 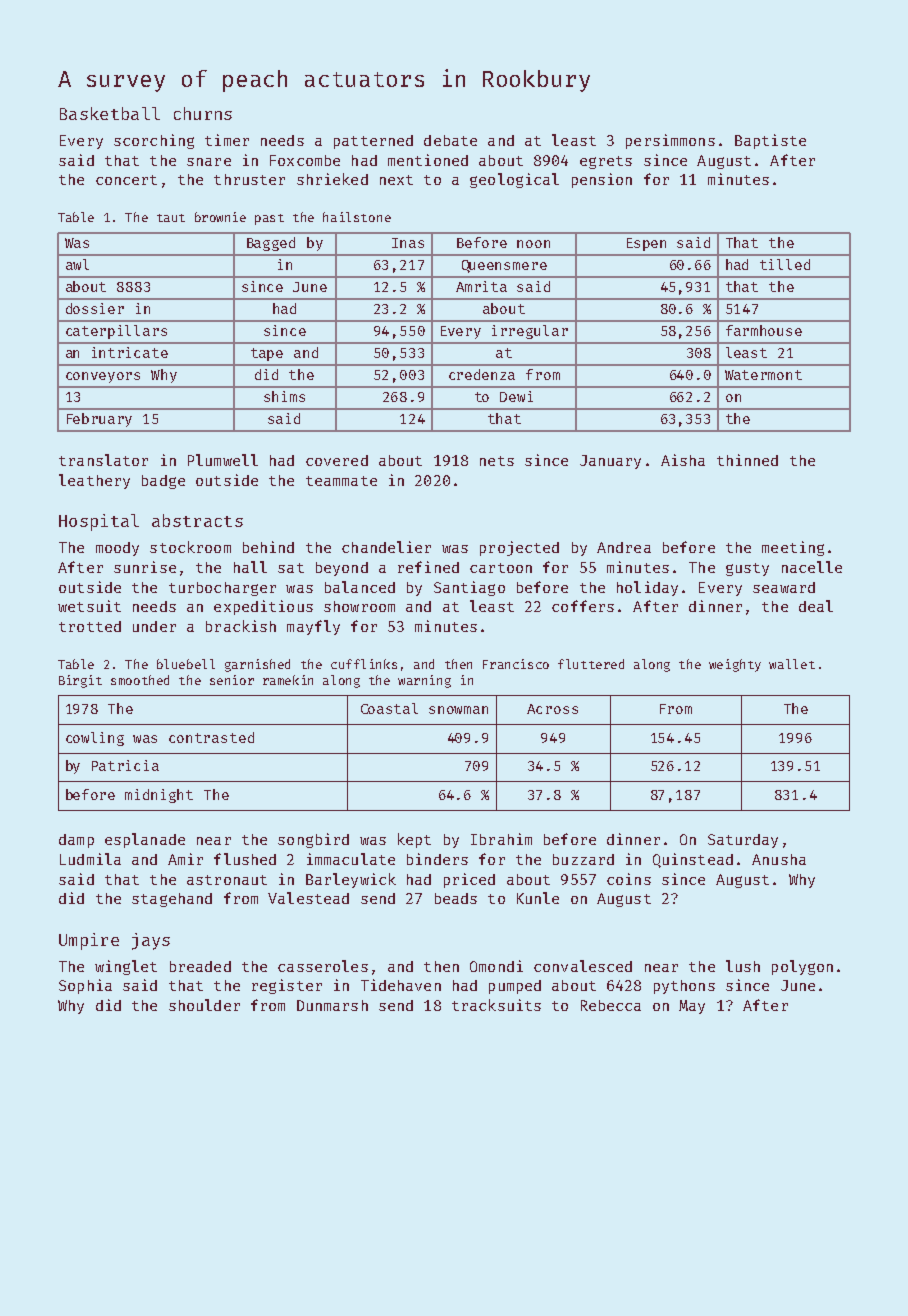 I want to click on farmhouse, so click(x=764, y=330).
